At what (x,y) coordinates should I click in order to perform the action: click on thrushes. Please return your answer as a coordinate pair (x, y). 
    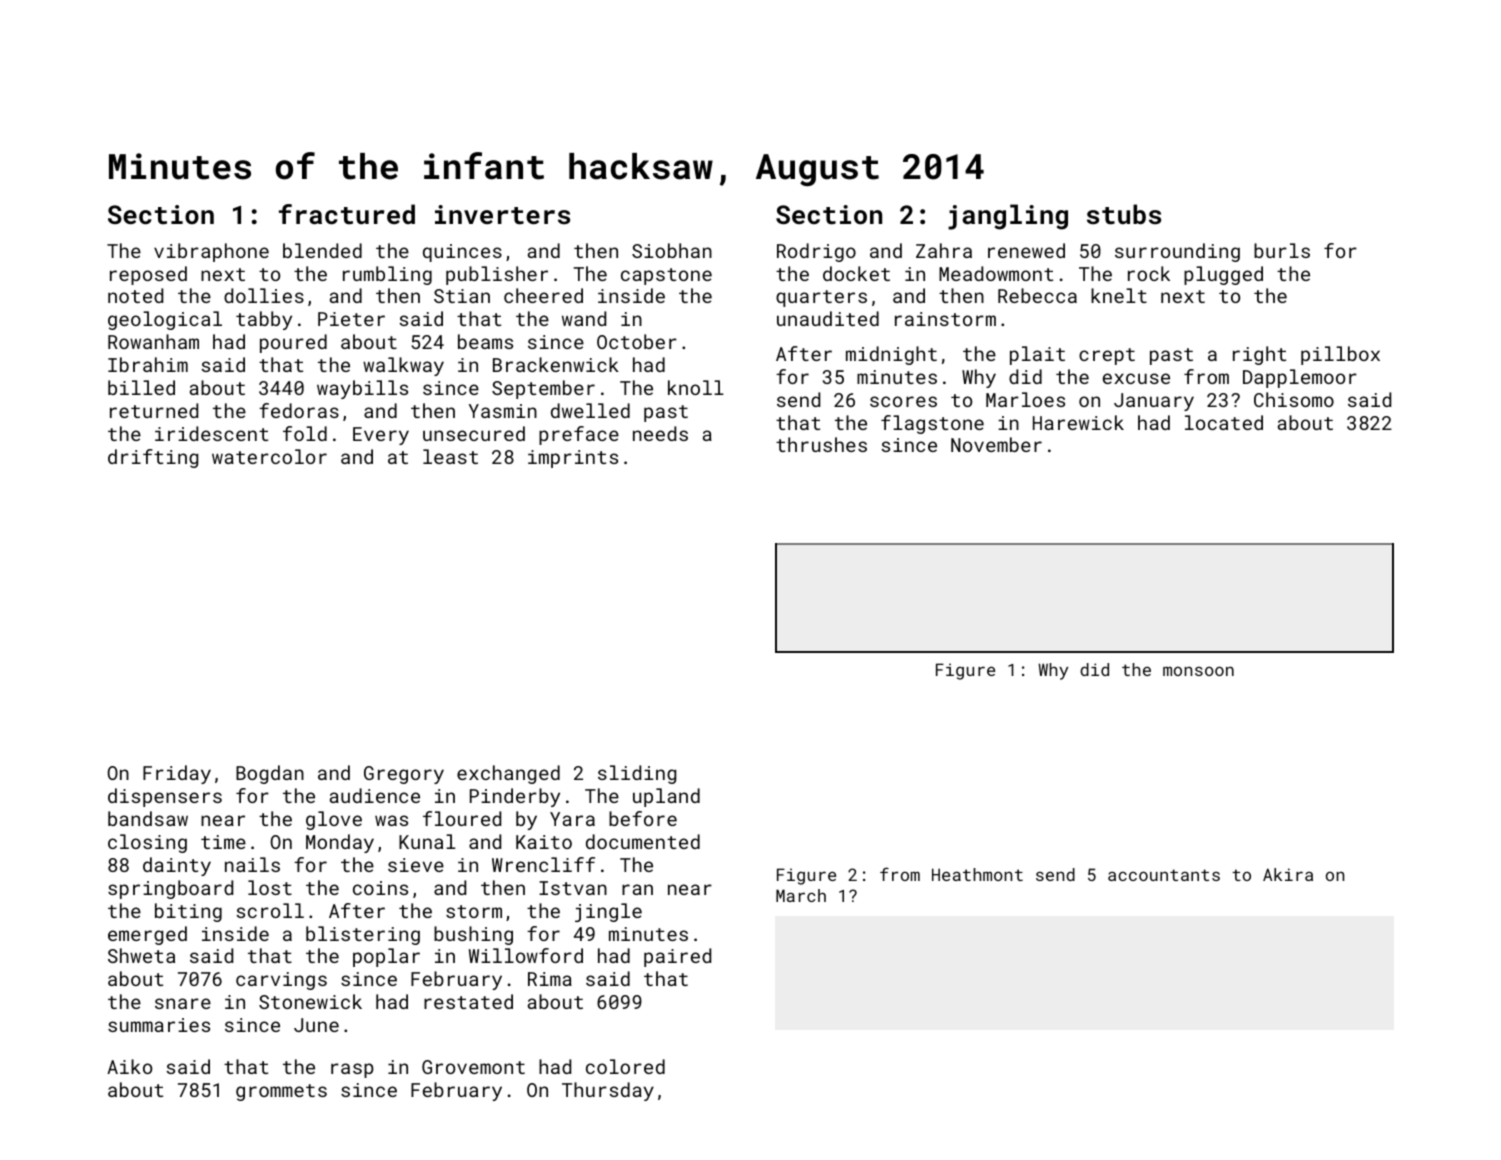
    Looking at the image, I should click on (821, 444).
